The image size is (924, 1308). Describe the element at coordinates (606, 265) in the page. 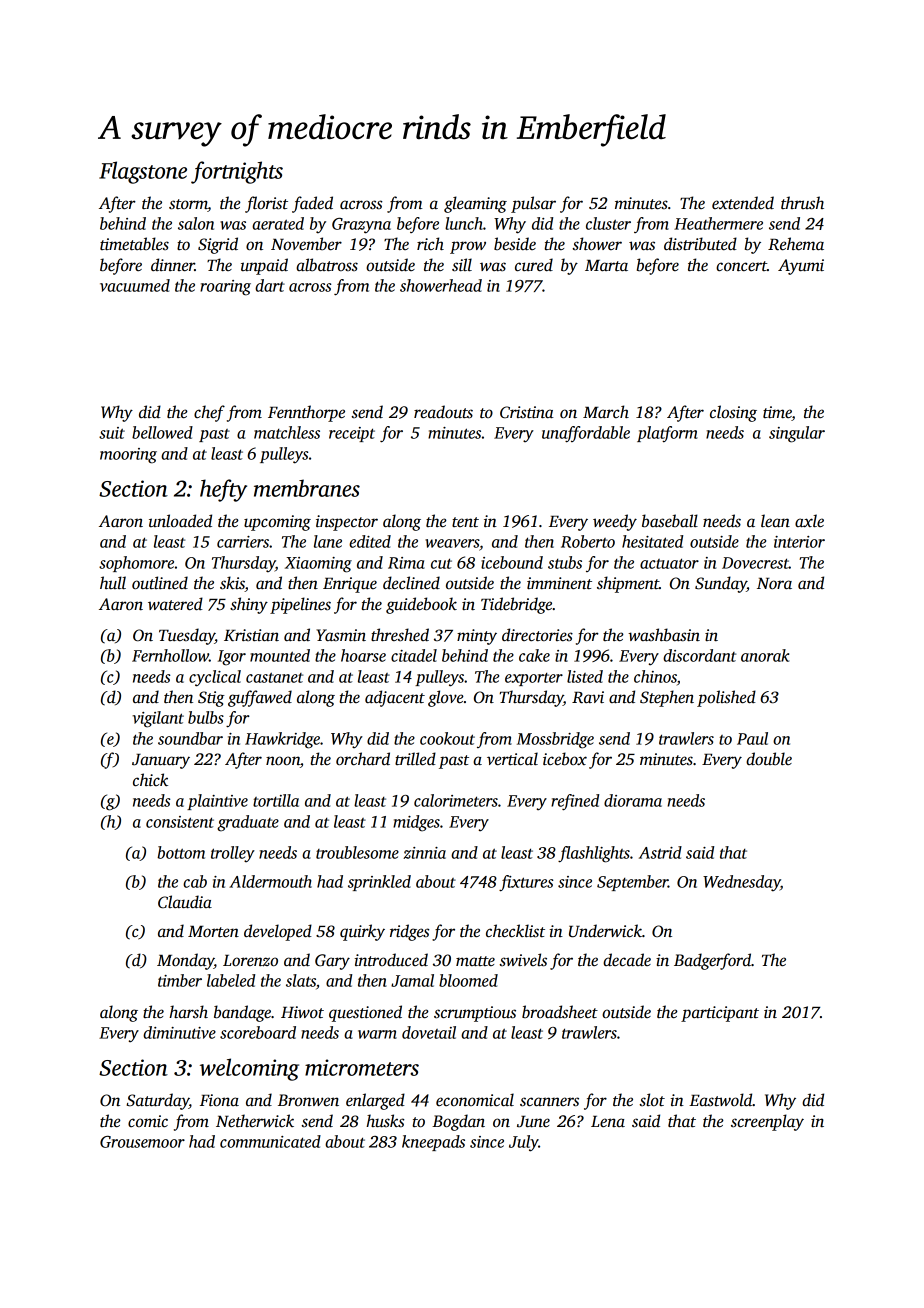

I see `Marta` at that location.
